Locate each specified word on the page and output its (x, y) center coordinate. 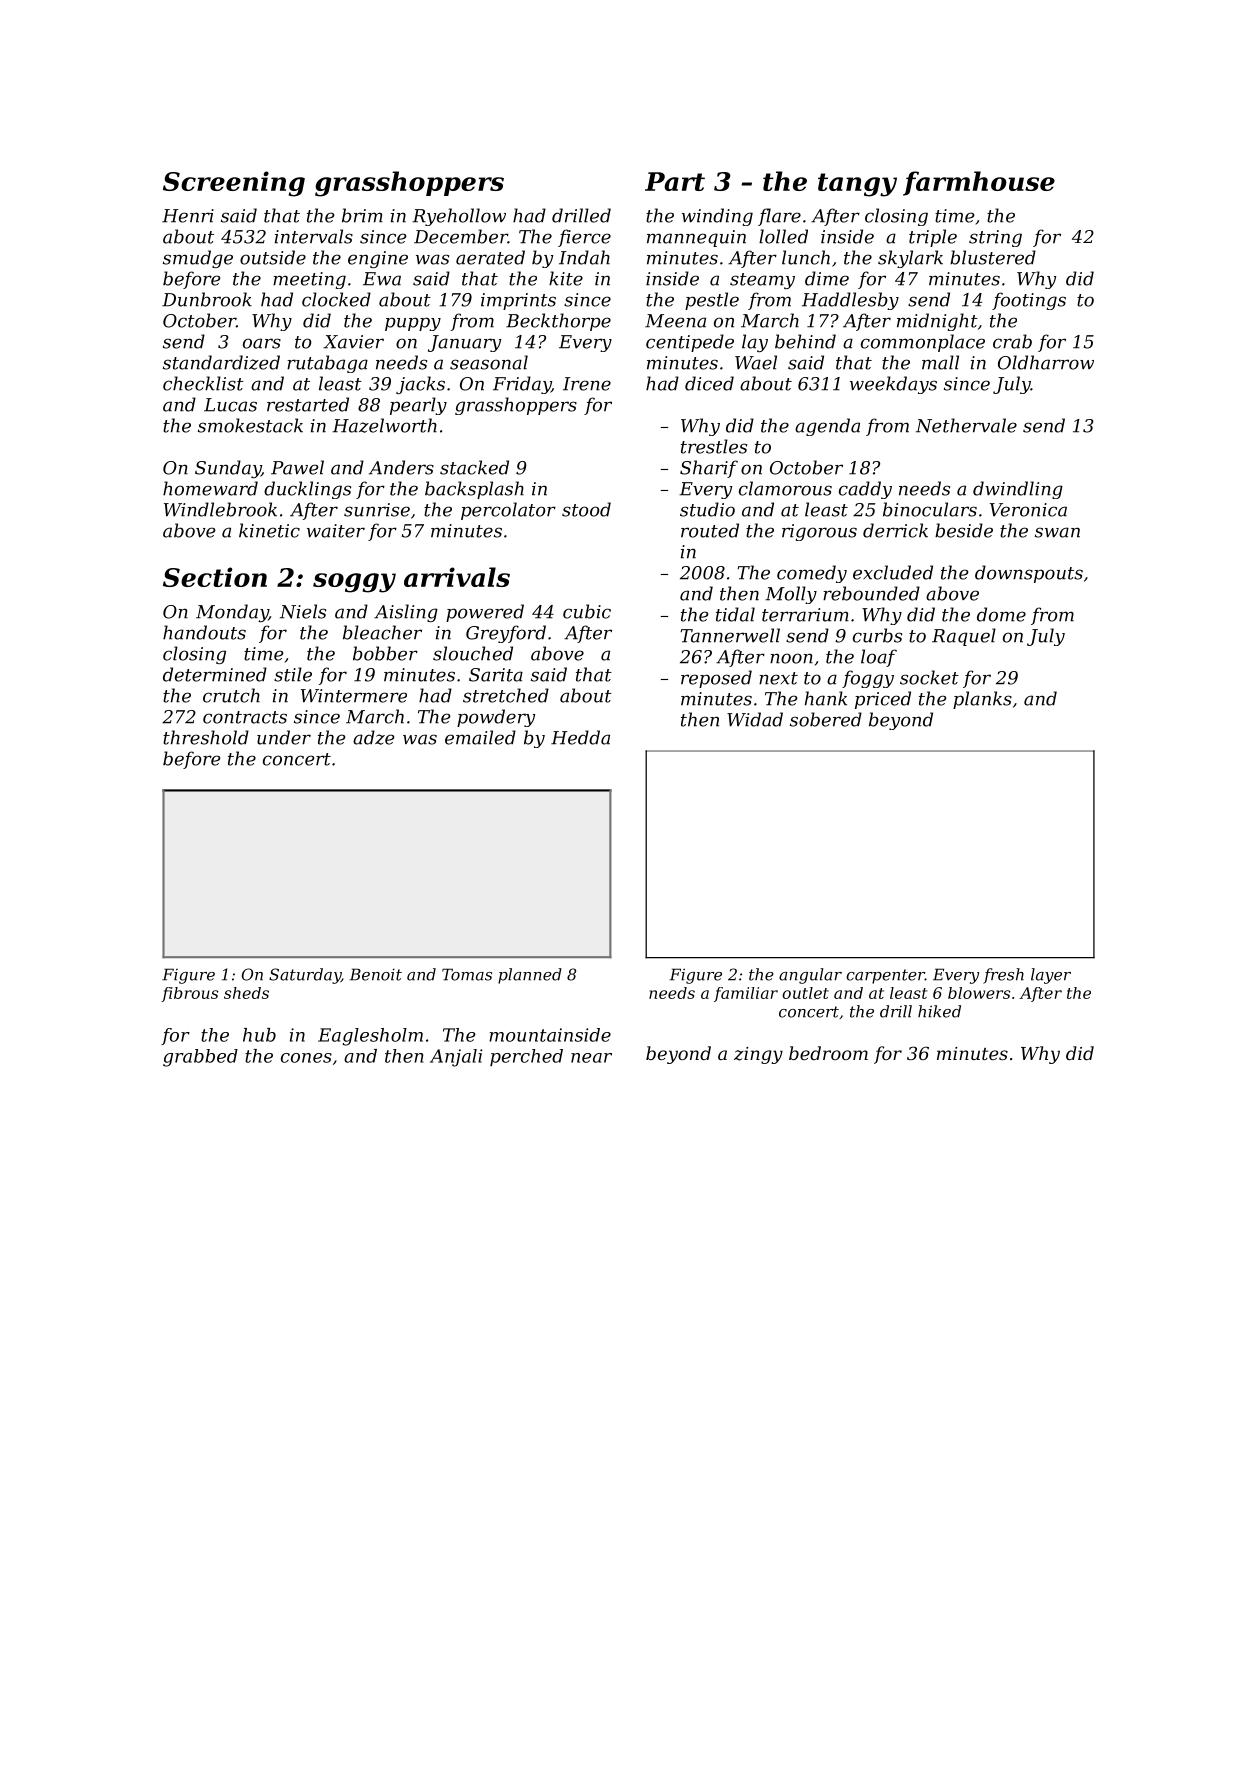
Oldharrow (1046, 362)
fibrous (189, 994)
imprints (518, 301)
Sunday (228, 469)
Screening (234, 184)
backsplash (474, 490)
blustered (993, 257)
